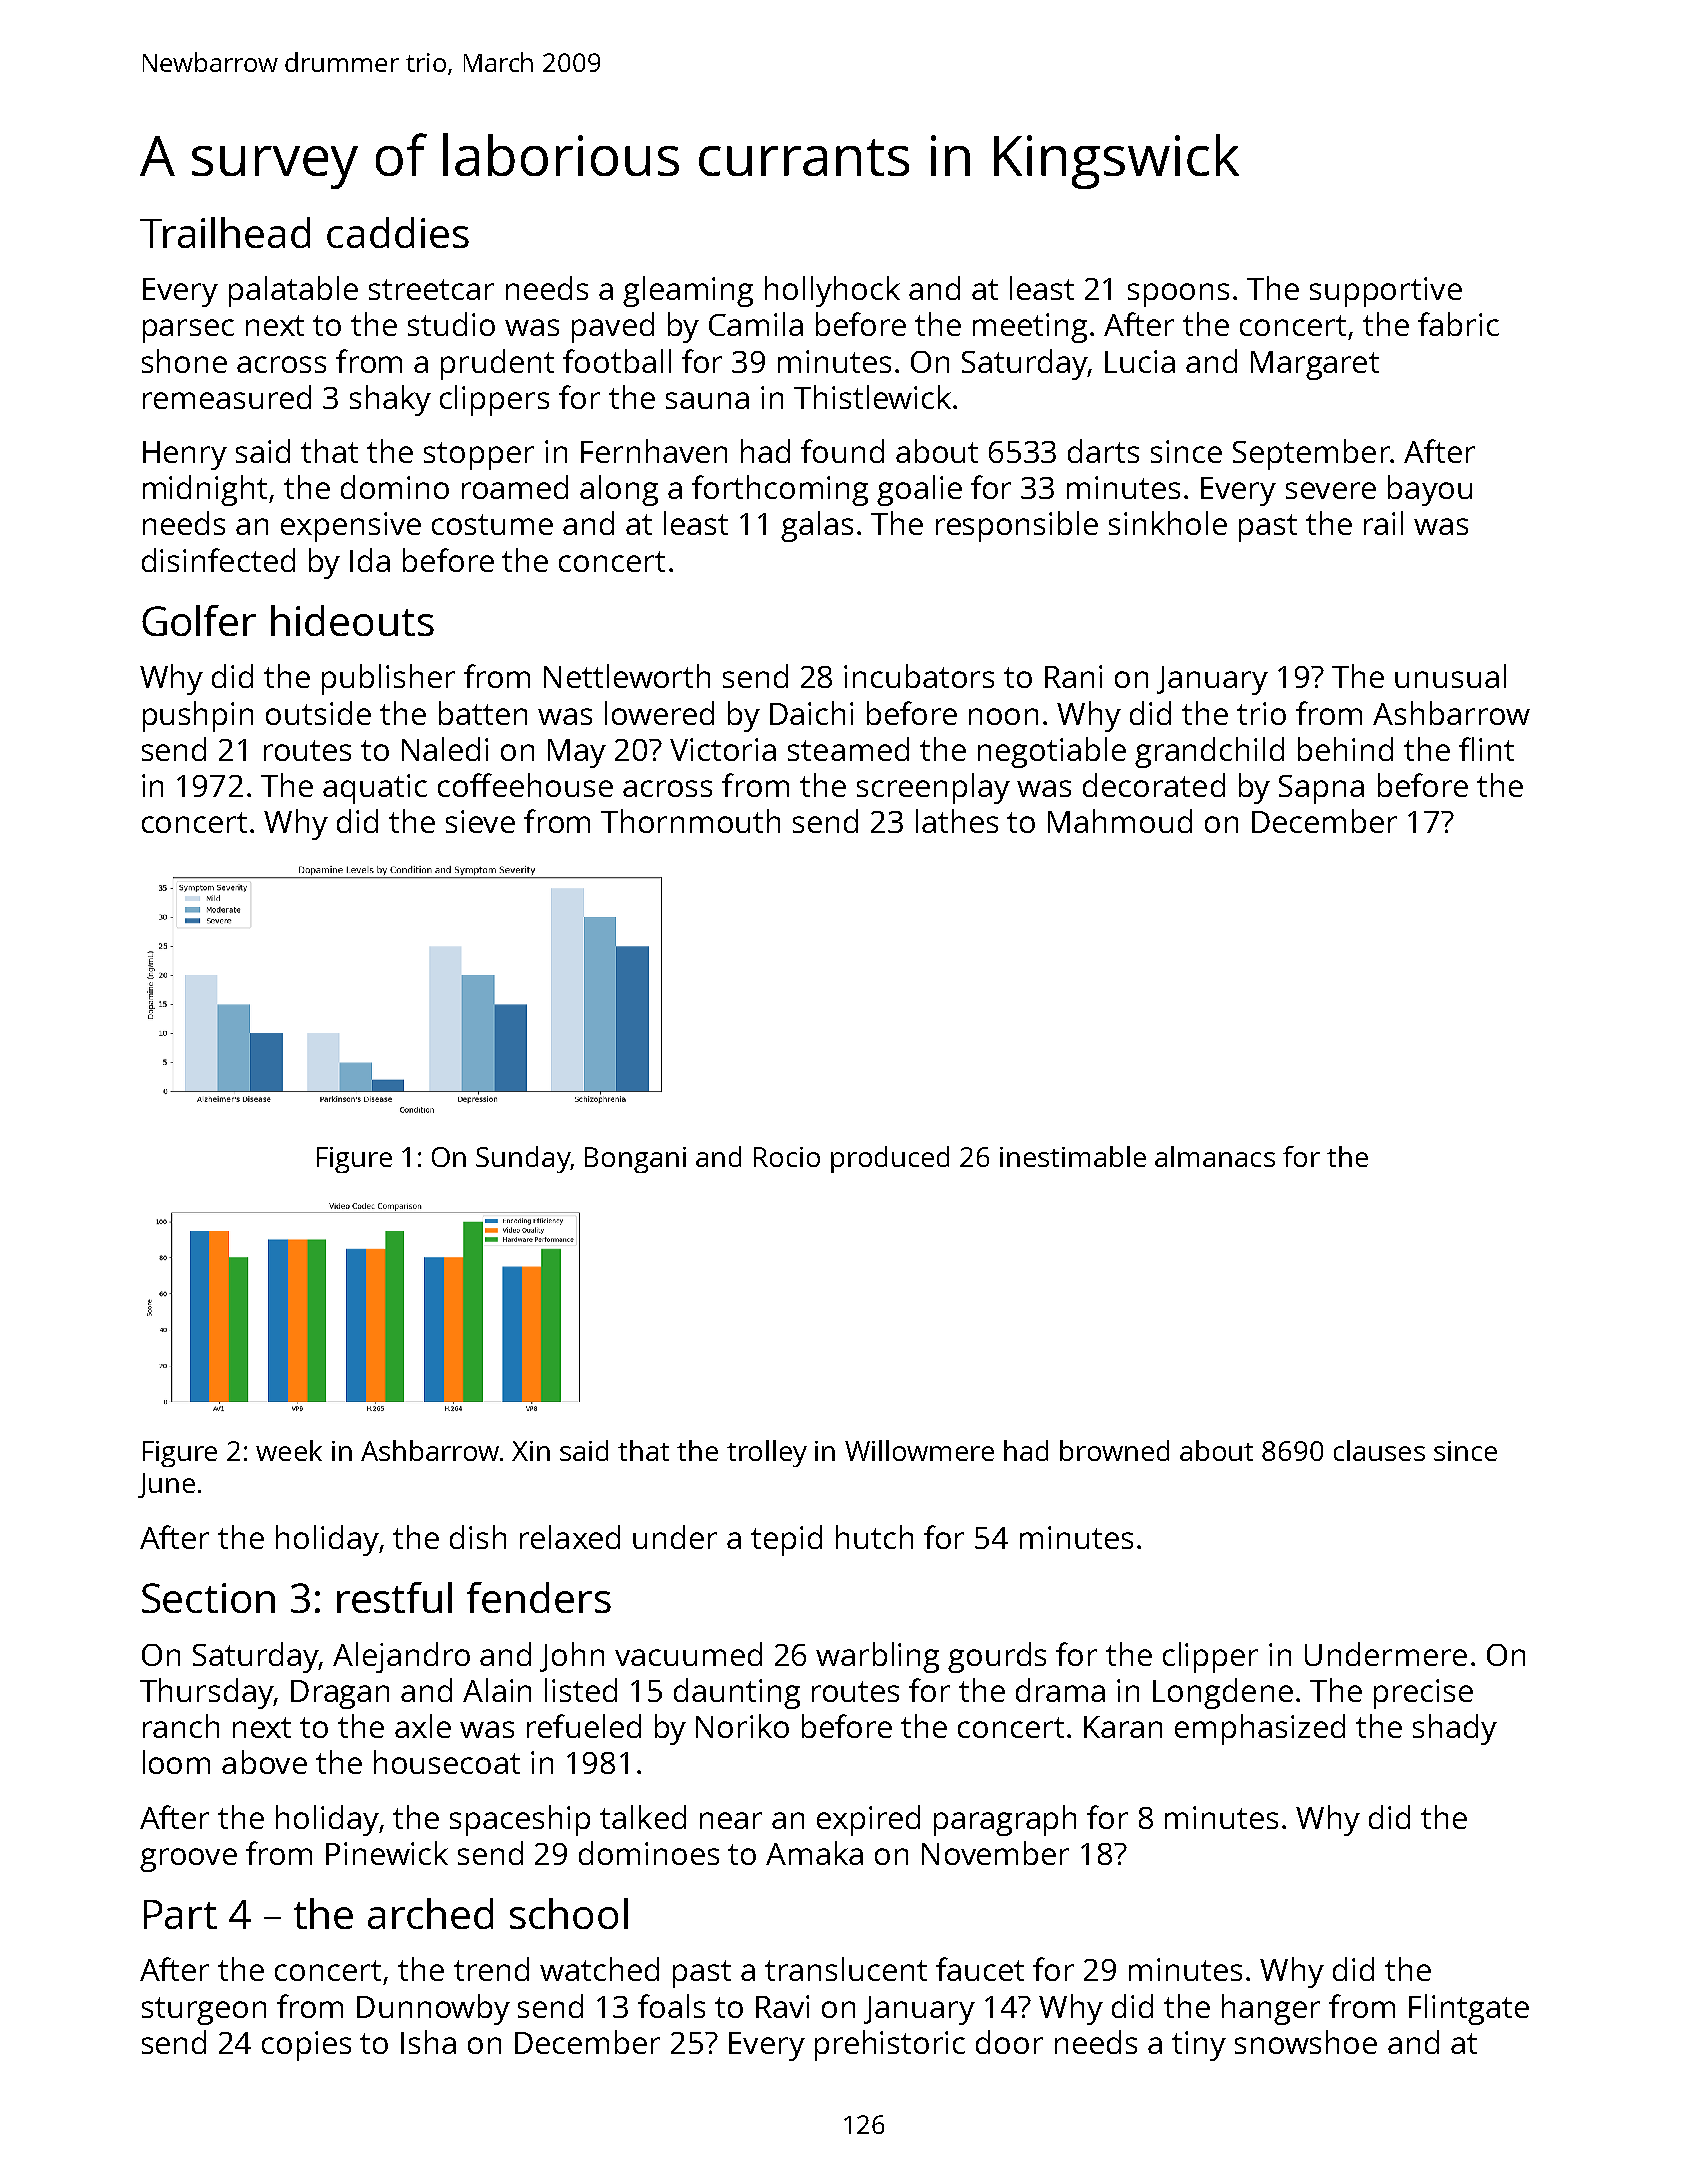 This screenshot has width=1683, height=2178. What do you see at coordinates (874, 1537) in the screenshot?
I see `hutch` at bounding box center [874, 1537].
